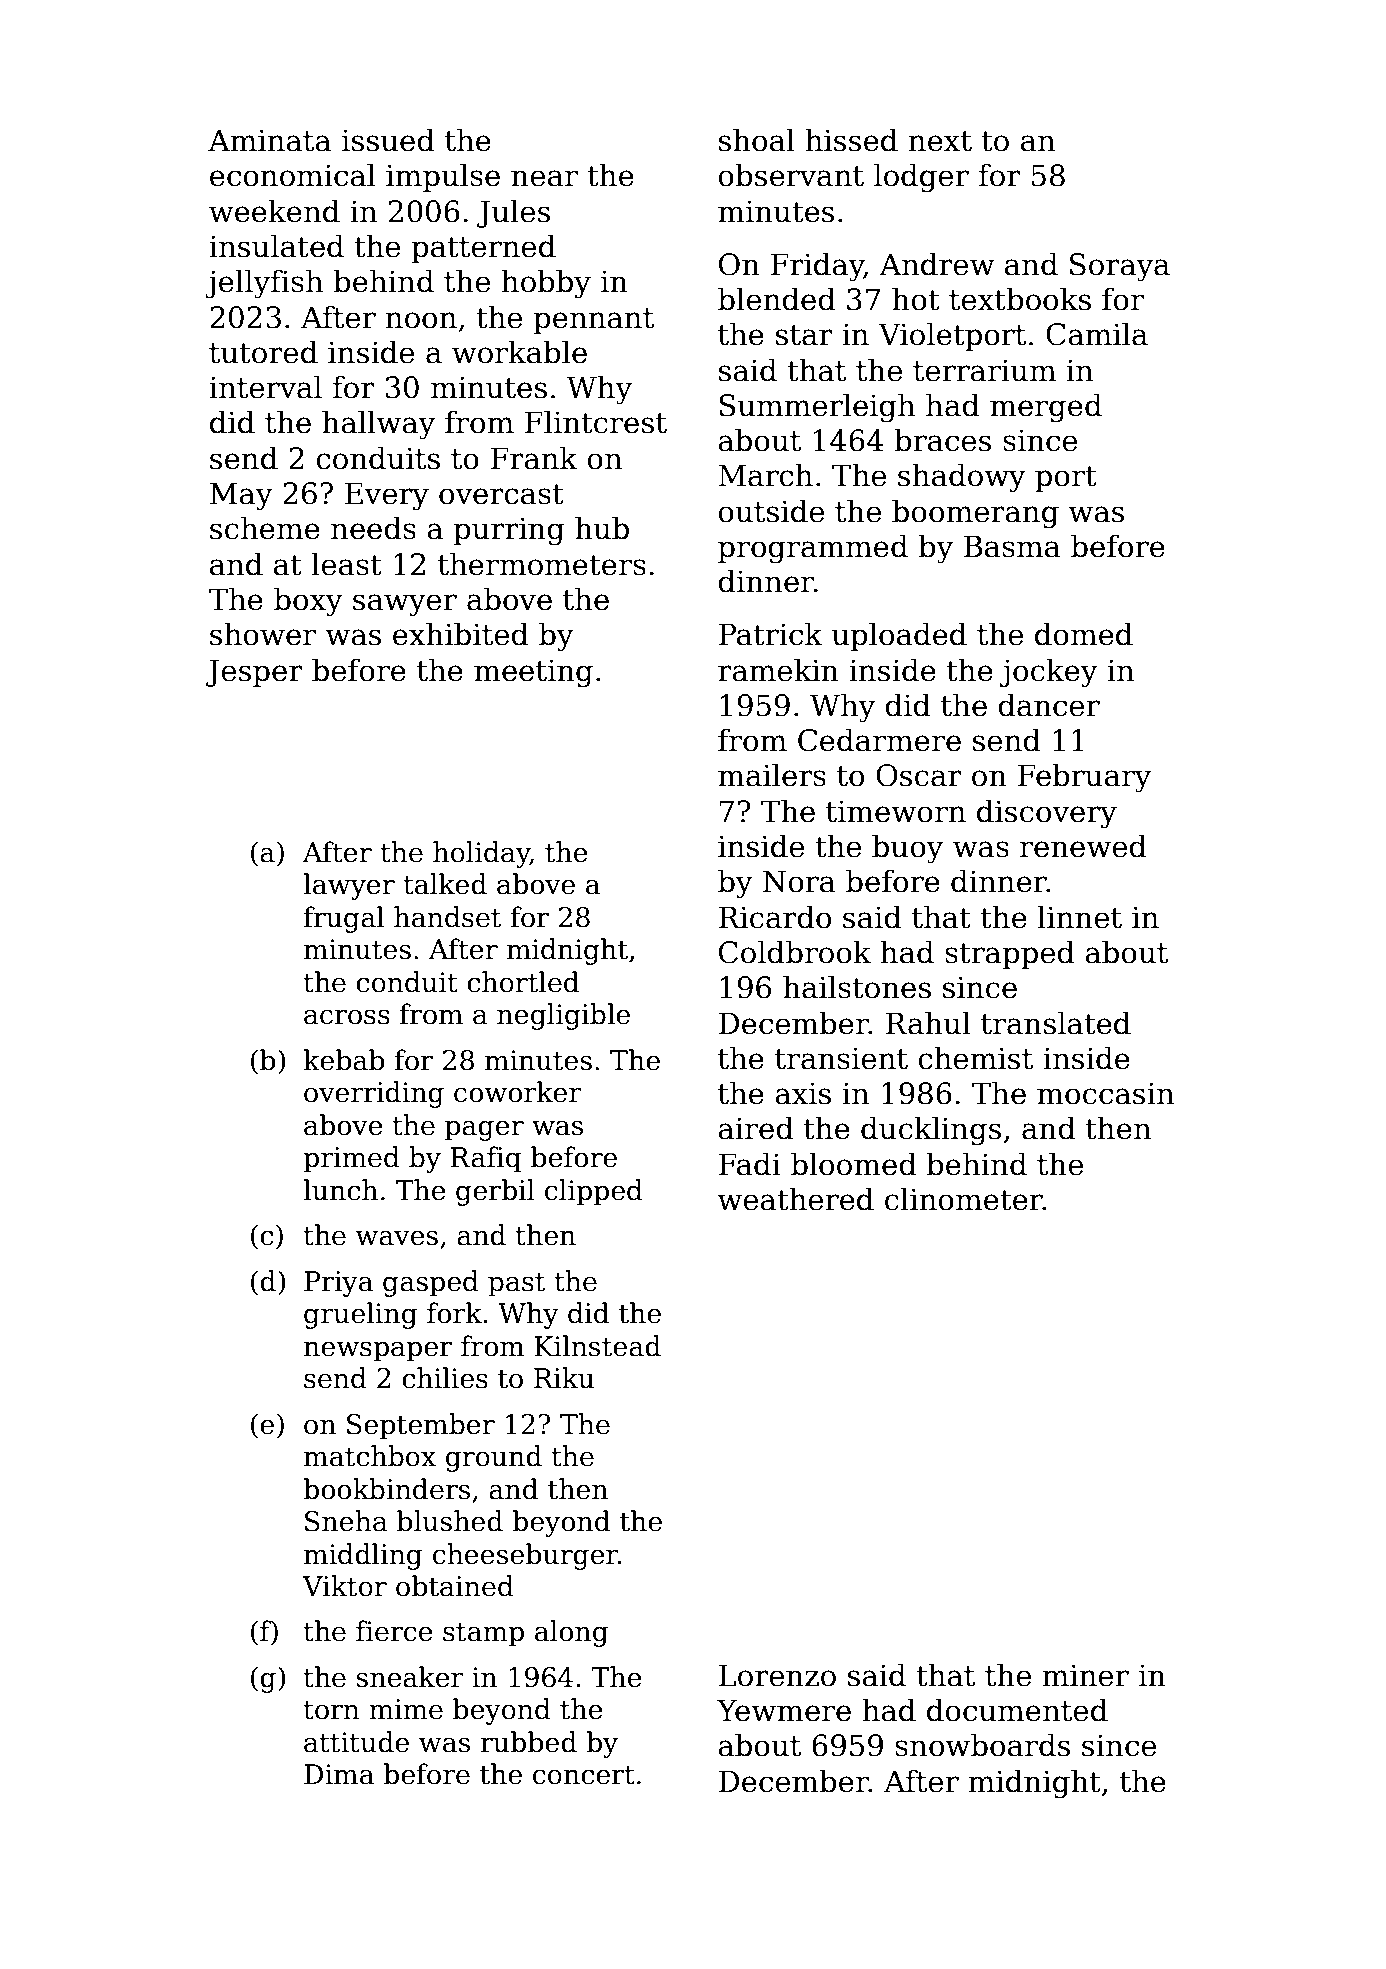  What do you see at coordinates (347, 1017) in the document?
I see `across` at bounding box center [347, 1017].
